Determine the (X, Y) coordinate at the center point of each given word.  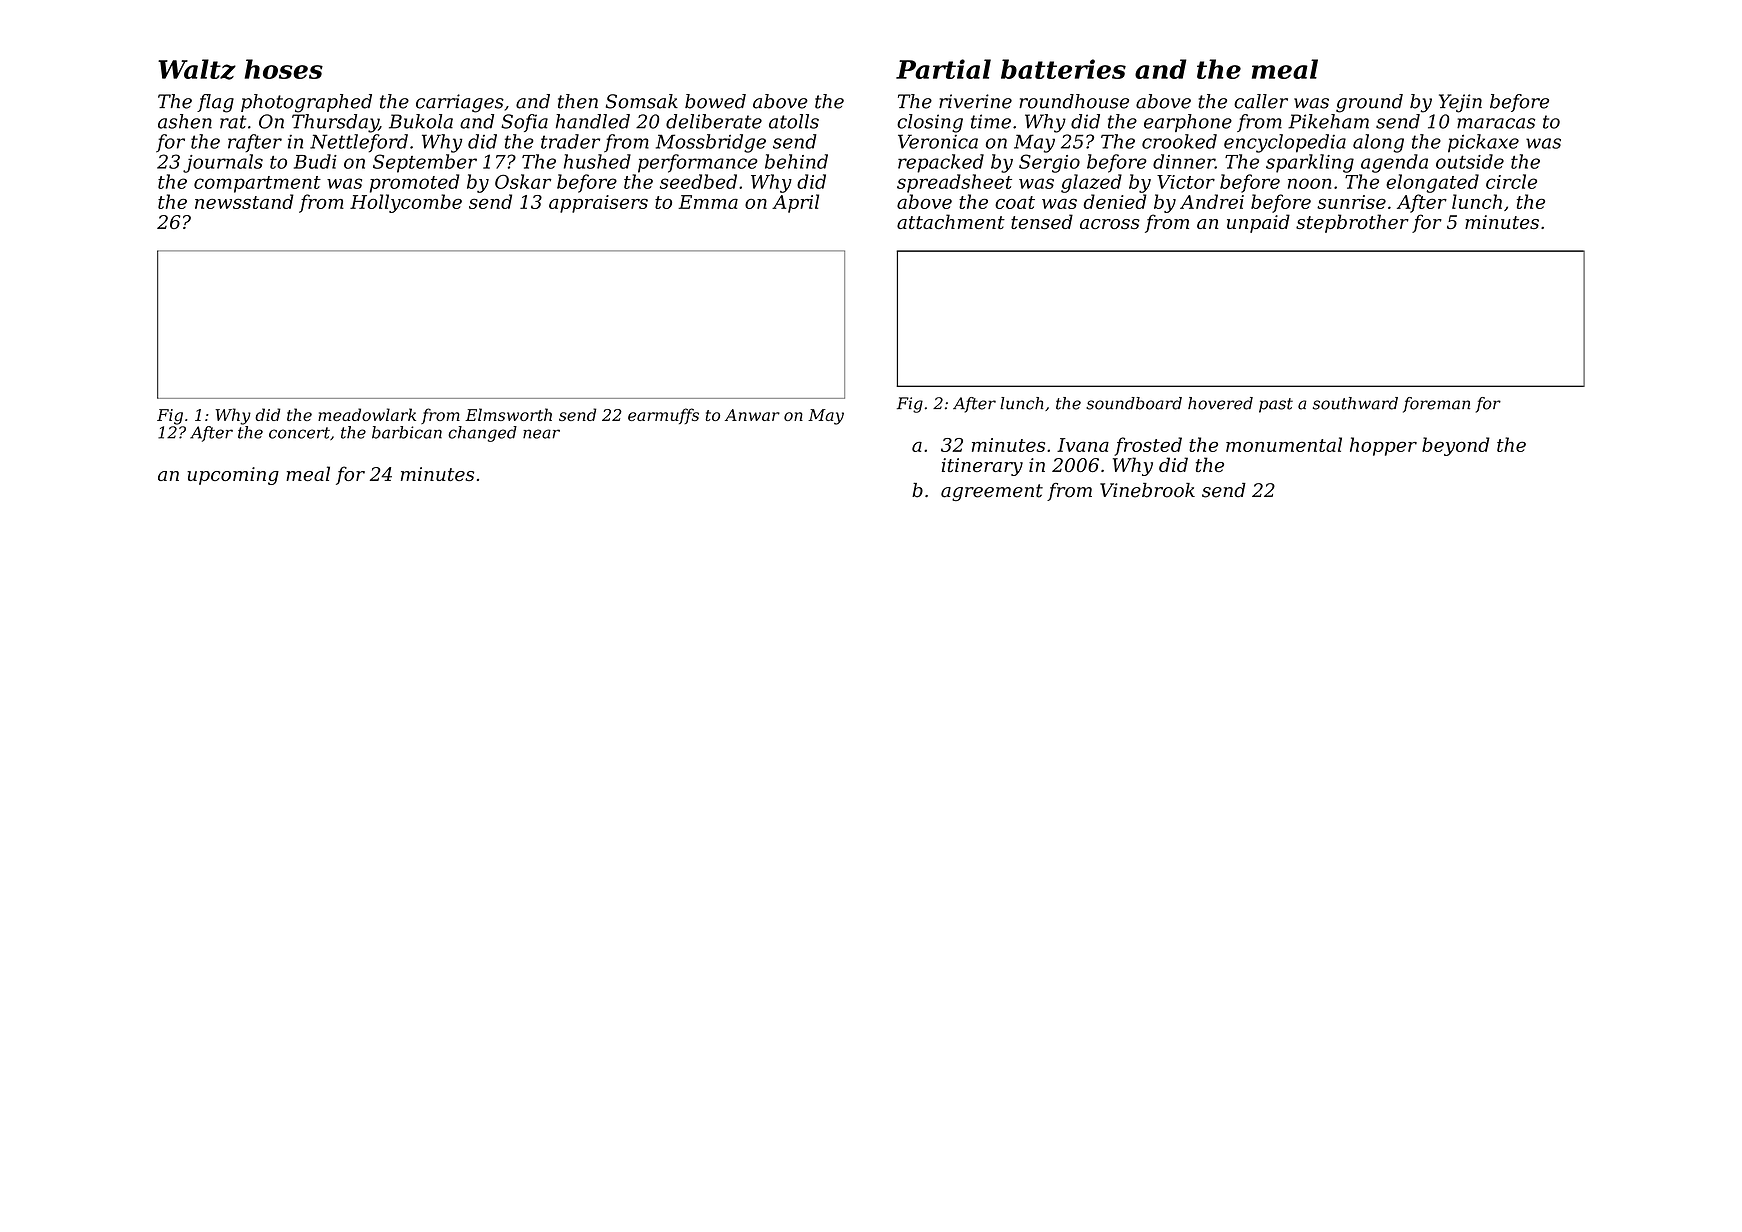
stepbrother (1352, 223)
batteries (1063, 69)
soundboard (1134, 403)
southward (1355, 403)
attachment (951, 221)
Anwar (752, 415)
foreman (1436, 405)
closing (930, 123)
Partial (943, 69)
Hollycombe (406, 203)
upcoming (233, 476)
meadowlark (367, 414)
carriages (460, 103)
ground (1369, 103)
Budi (315, 161)
